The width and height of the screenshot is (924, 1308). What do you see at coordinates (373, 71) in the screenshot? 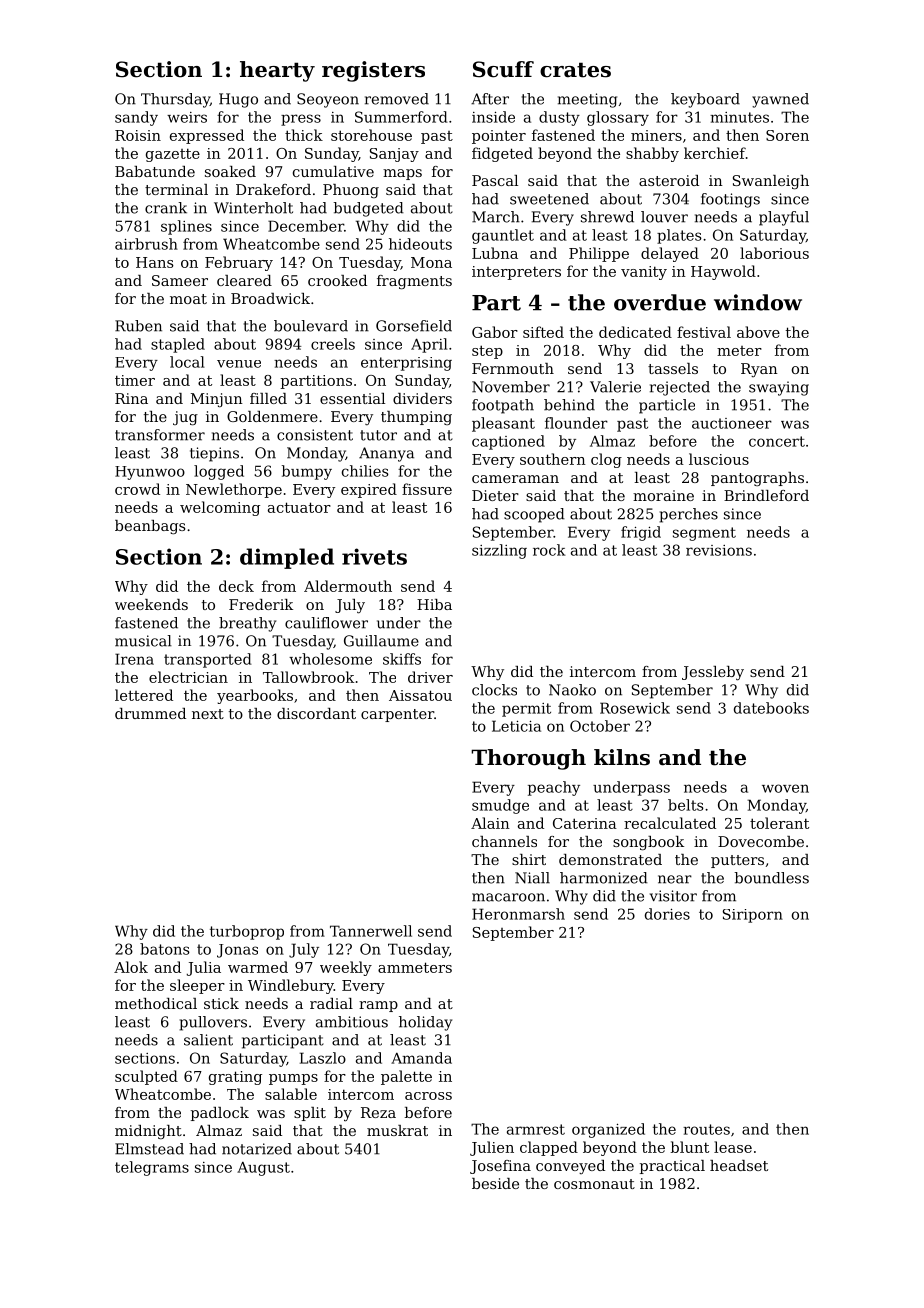
I see `registers` at bounding box center [373, 71].
